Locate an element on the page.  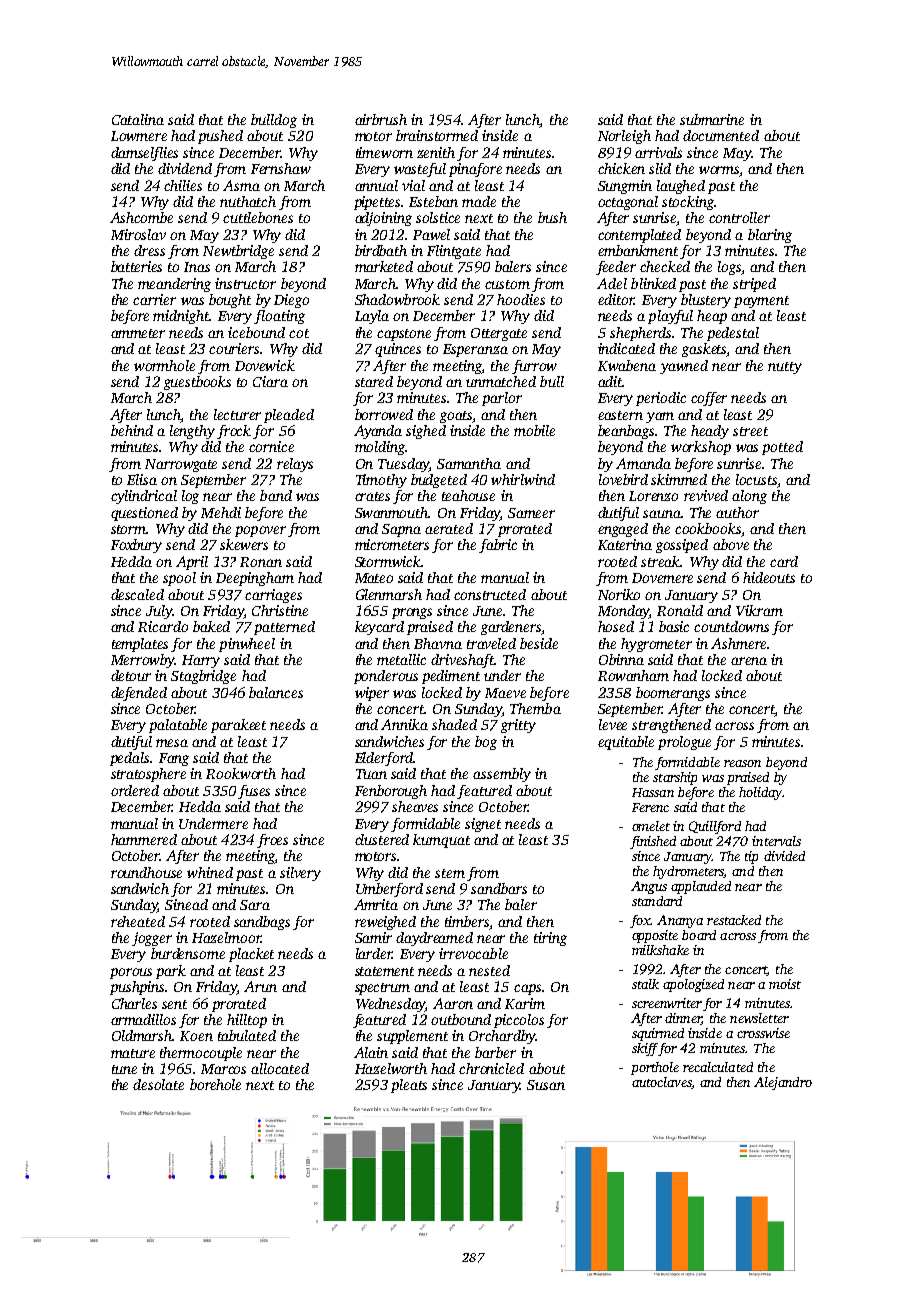
Foxbury is located at coordinates (136, 546).
